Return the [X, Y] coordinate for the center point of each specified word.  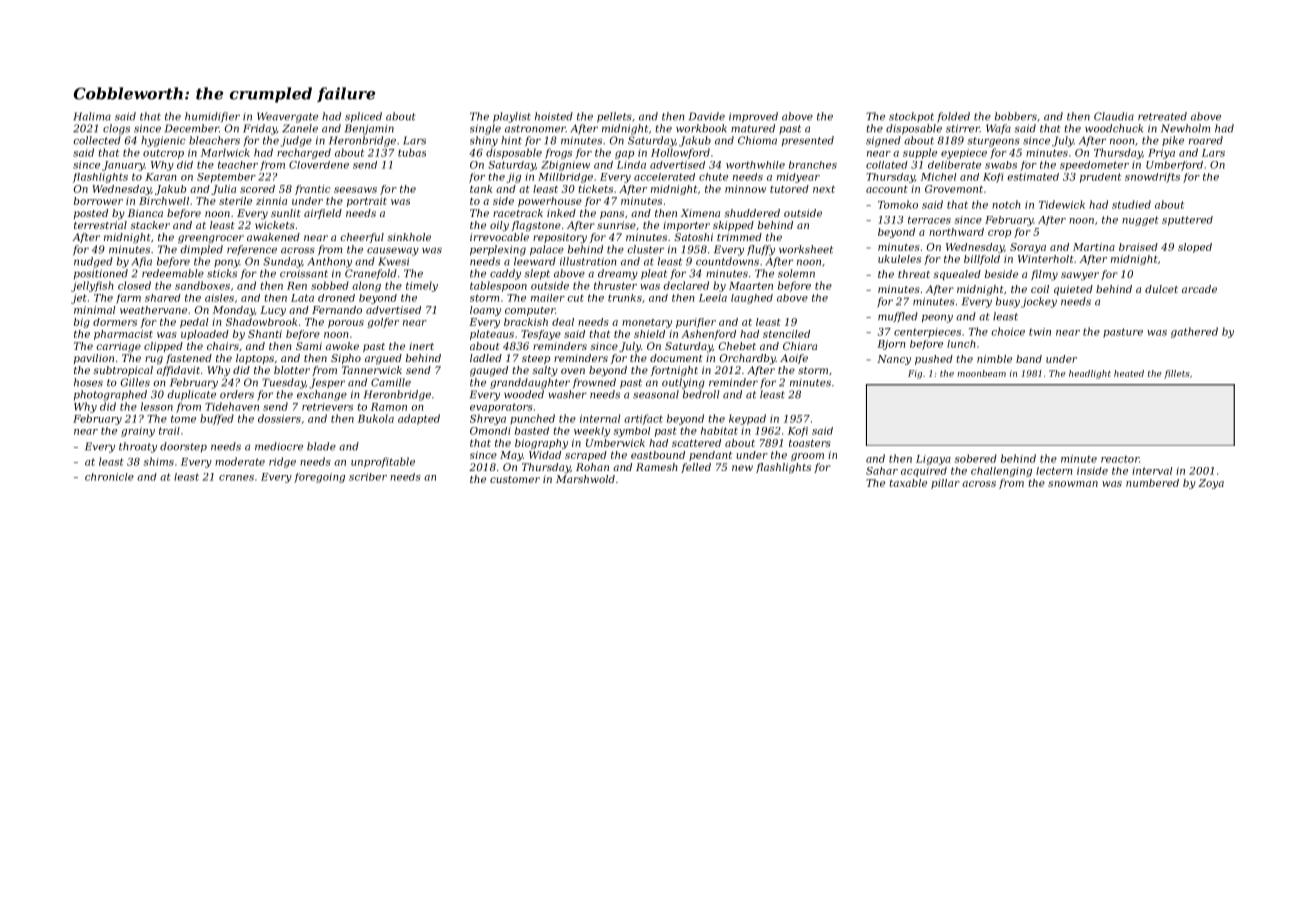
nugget [1140, 221]
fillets [1177, 374]
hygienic [163, 141]
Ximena [700, 213]
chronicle [109, 477]
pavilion [94, 359]
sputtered [1187, 221]
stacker [150, 225]
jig [514, 178]
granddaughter [530, 383]
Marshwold [585, 479]
